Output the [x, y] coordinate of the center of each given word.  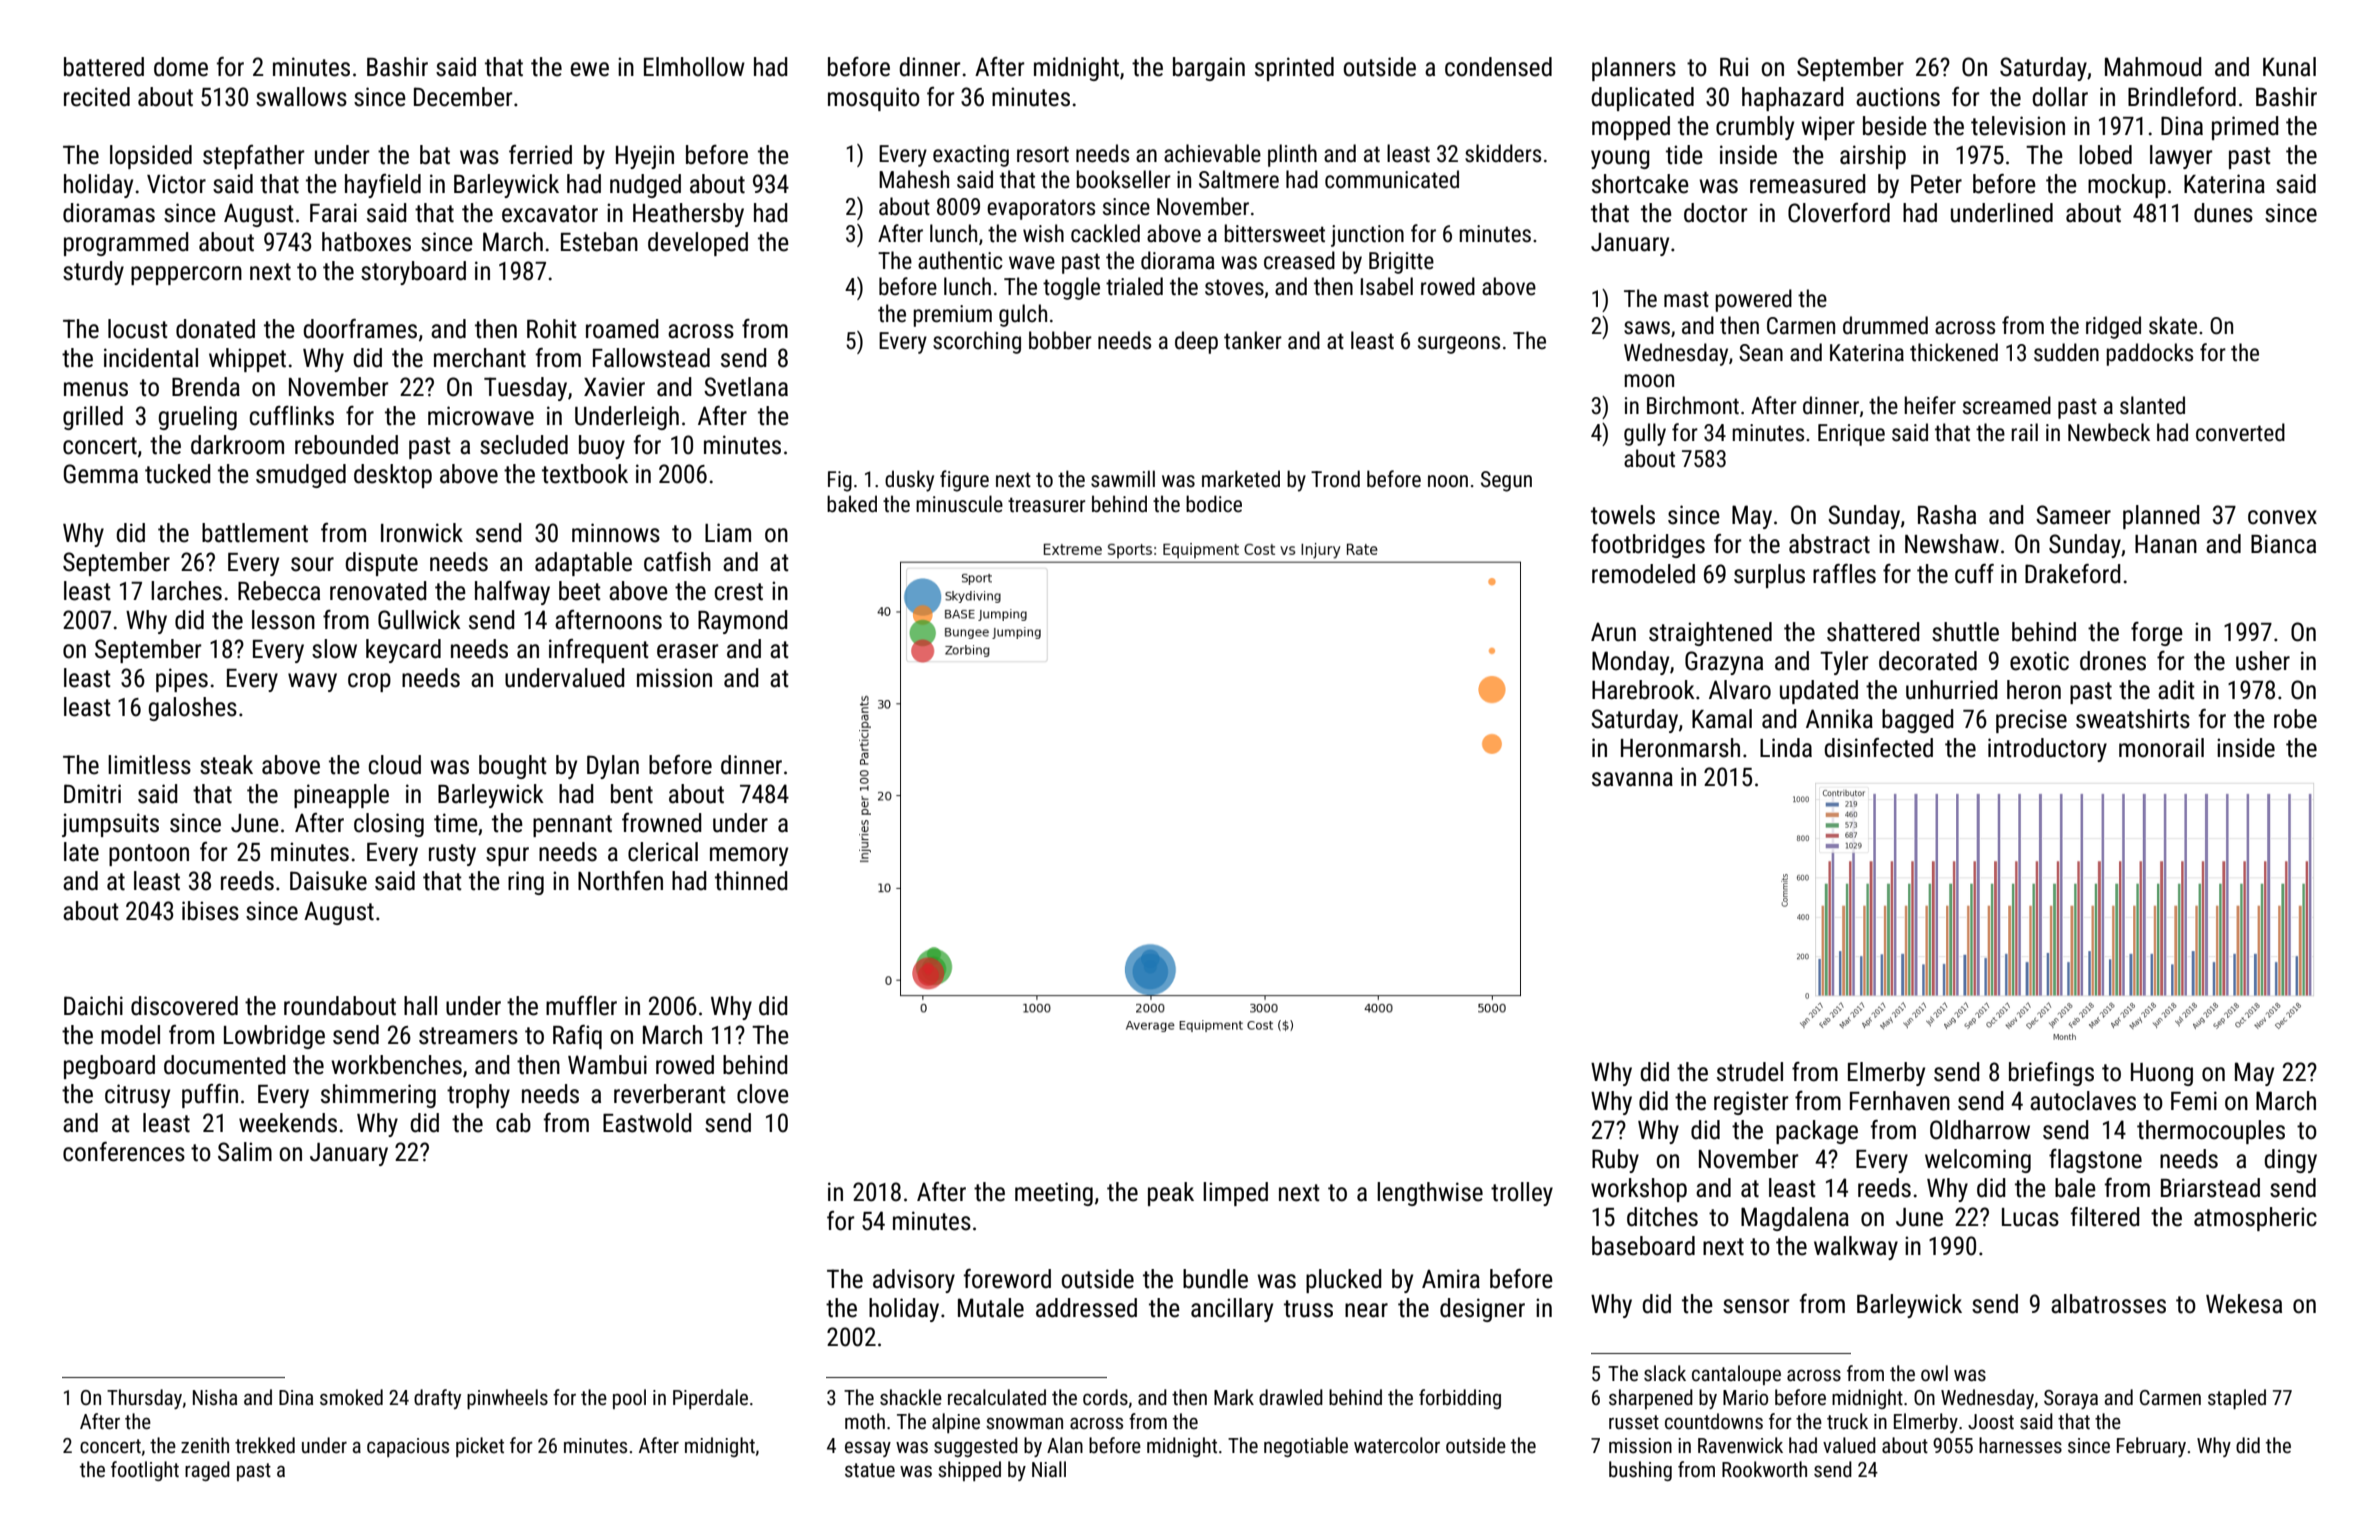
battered [104, 67]
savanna [1632, 779]
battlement [255, 533]
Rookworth [1764, 1469]
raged [207, 1471]
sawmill [1123, 479]
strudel [1750, 1072]
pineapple [341, 796]
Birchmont [1693, 405]
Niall [1049, 1469]
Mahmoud [2153, 67]
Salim [245, 1152]
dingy [2290, 1161]
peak [1171, 1194]
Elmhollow [694, 67]
